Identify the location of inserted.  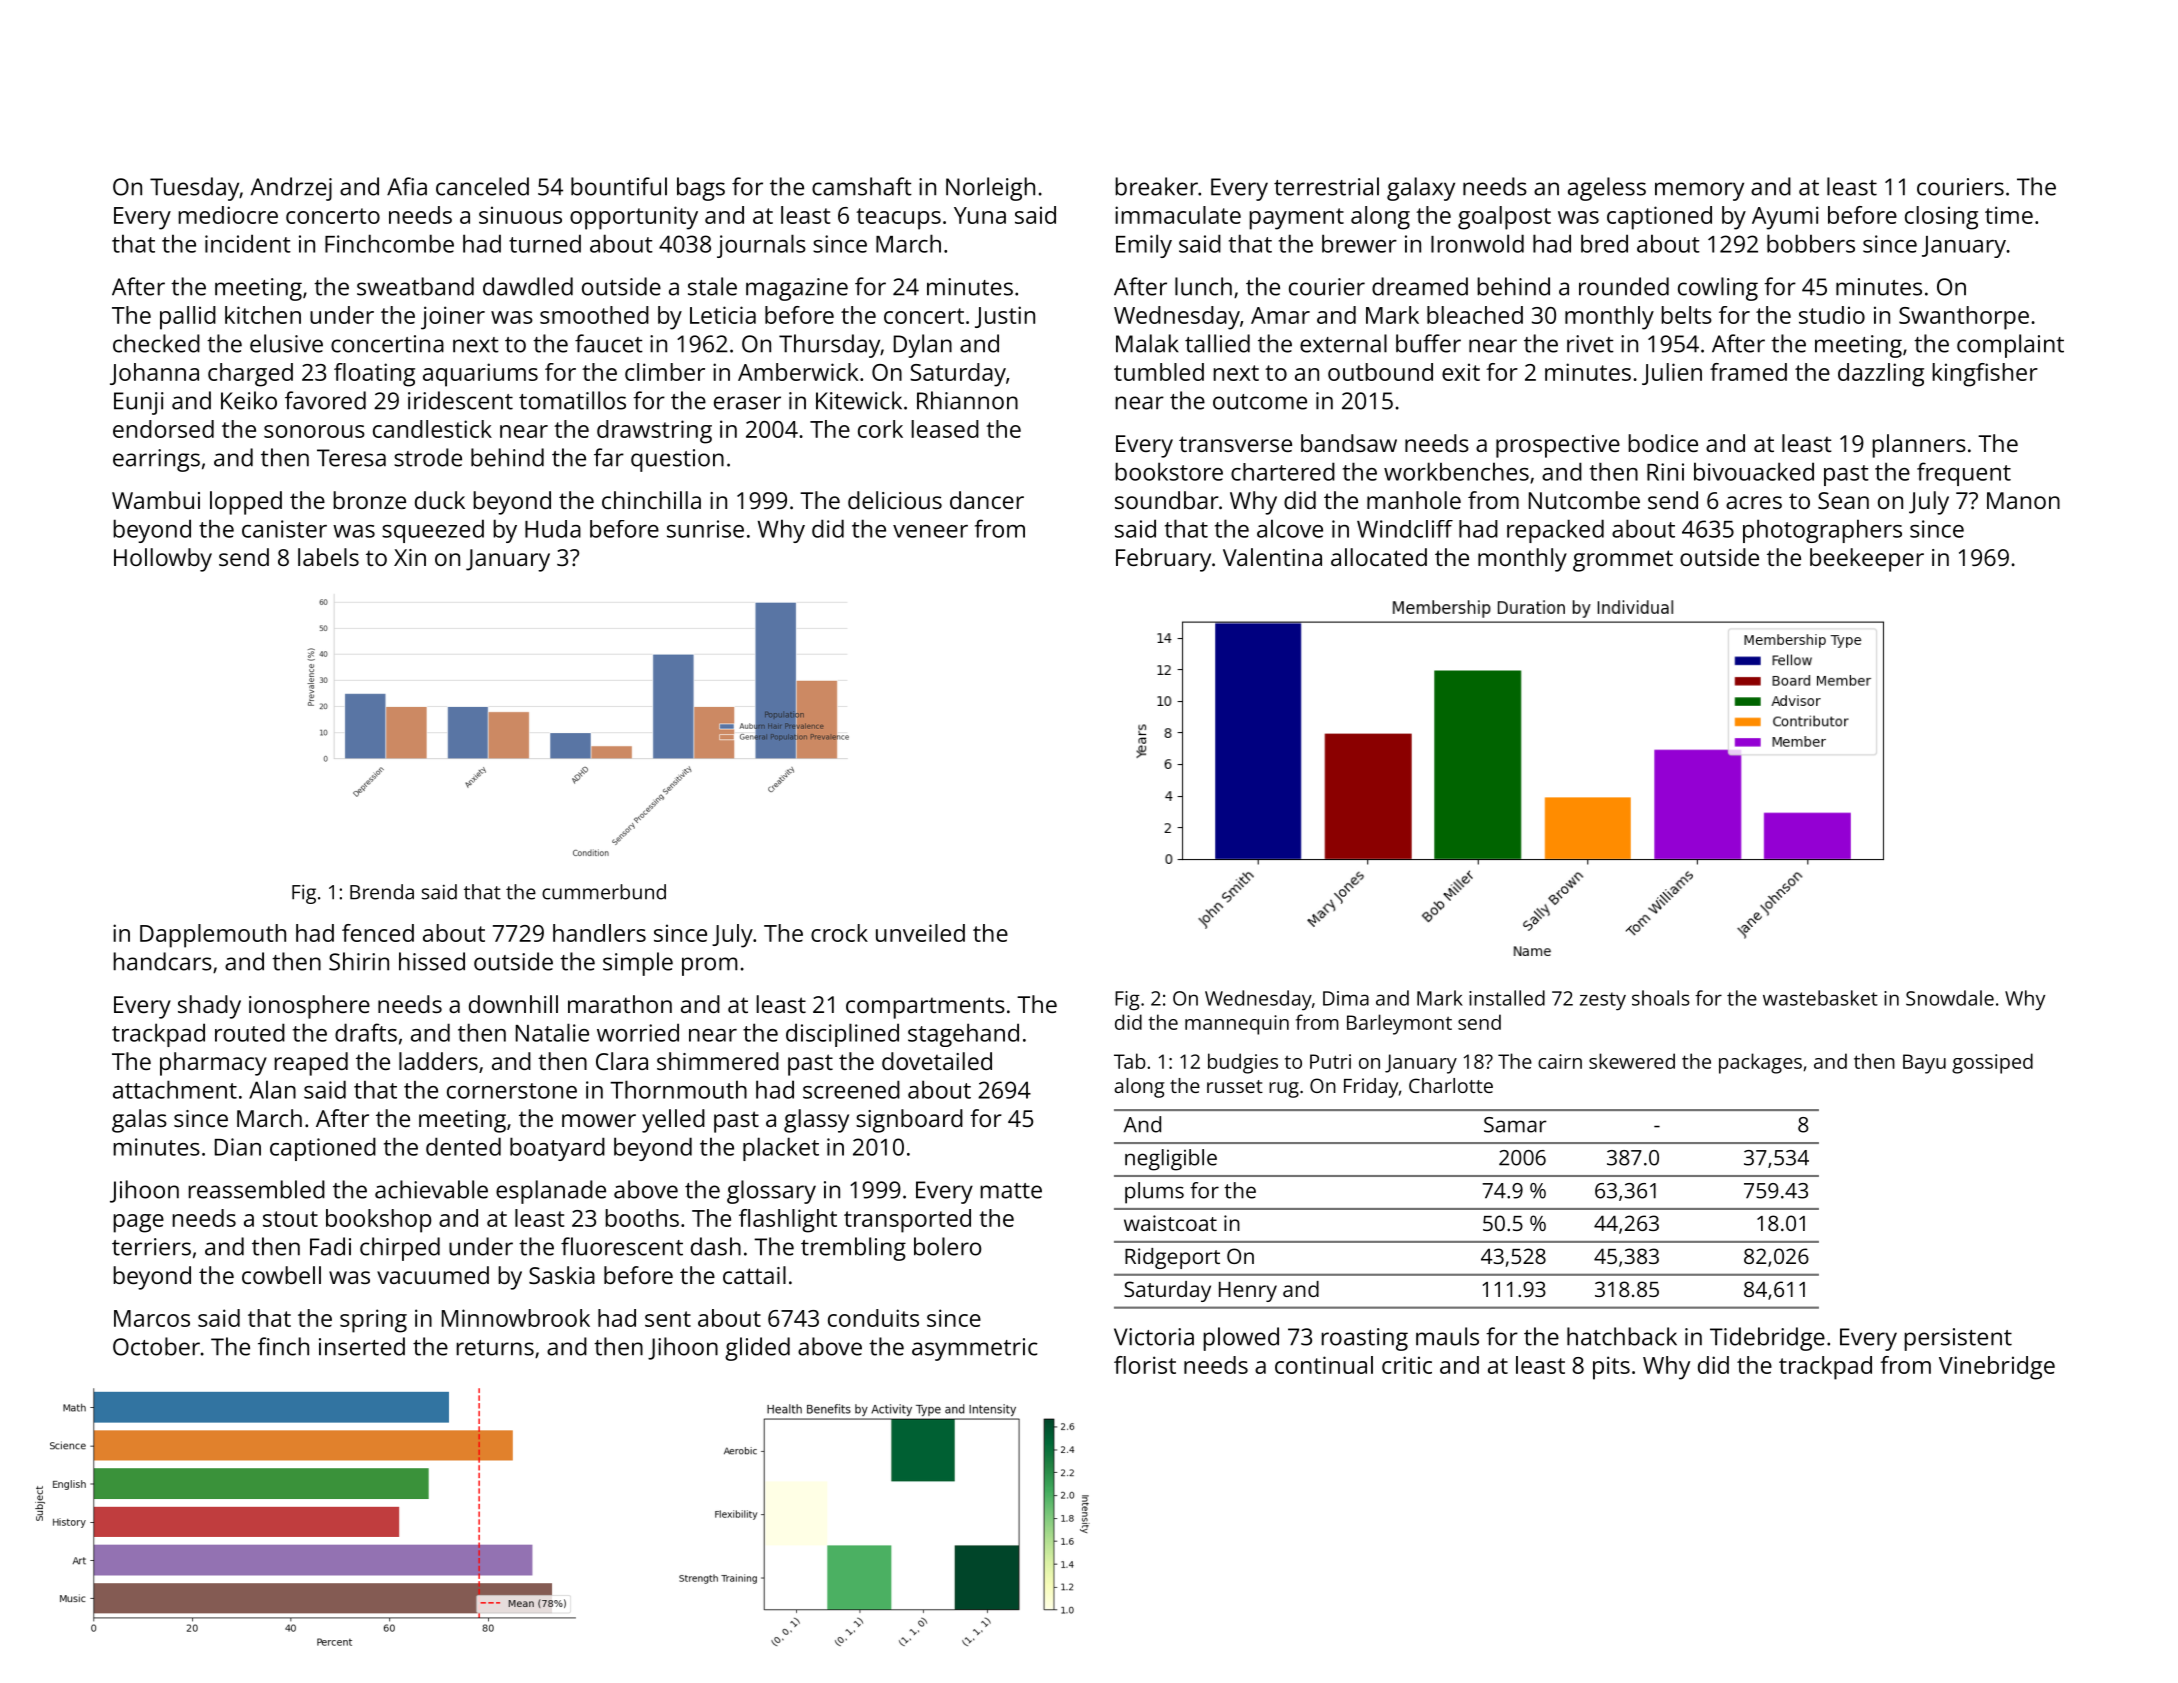
(362, 1346).
